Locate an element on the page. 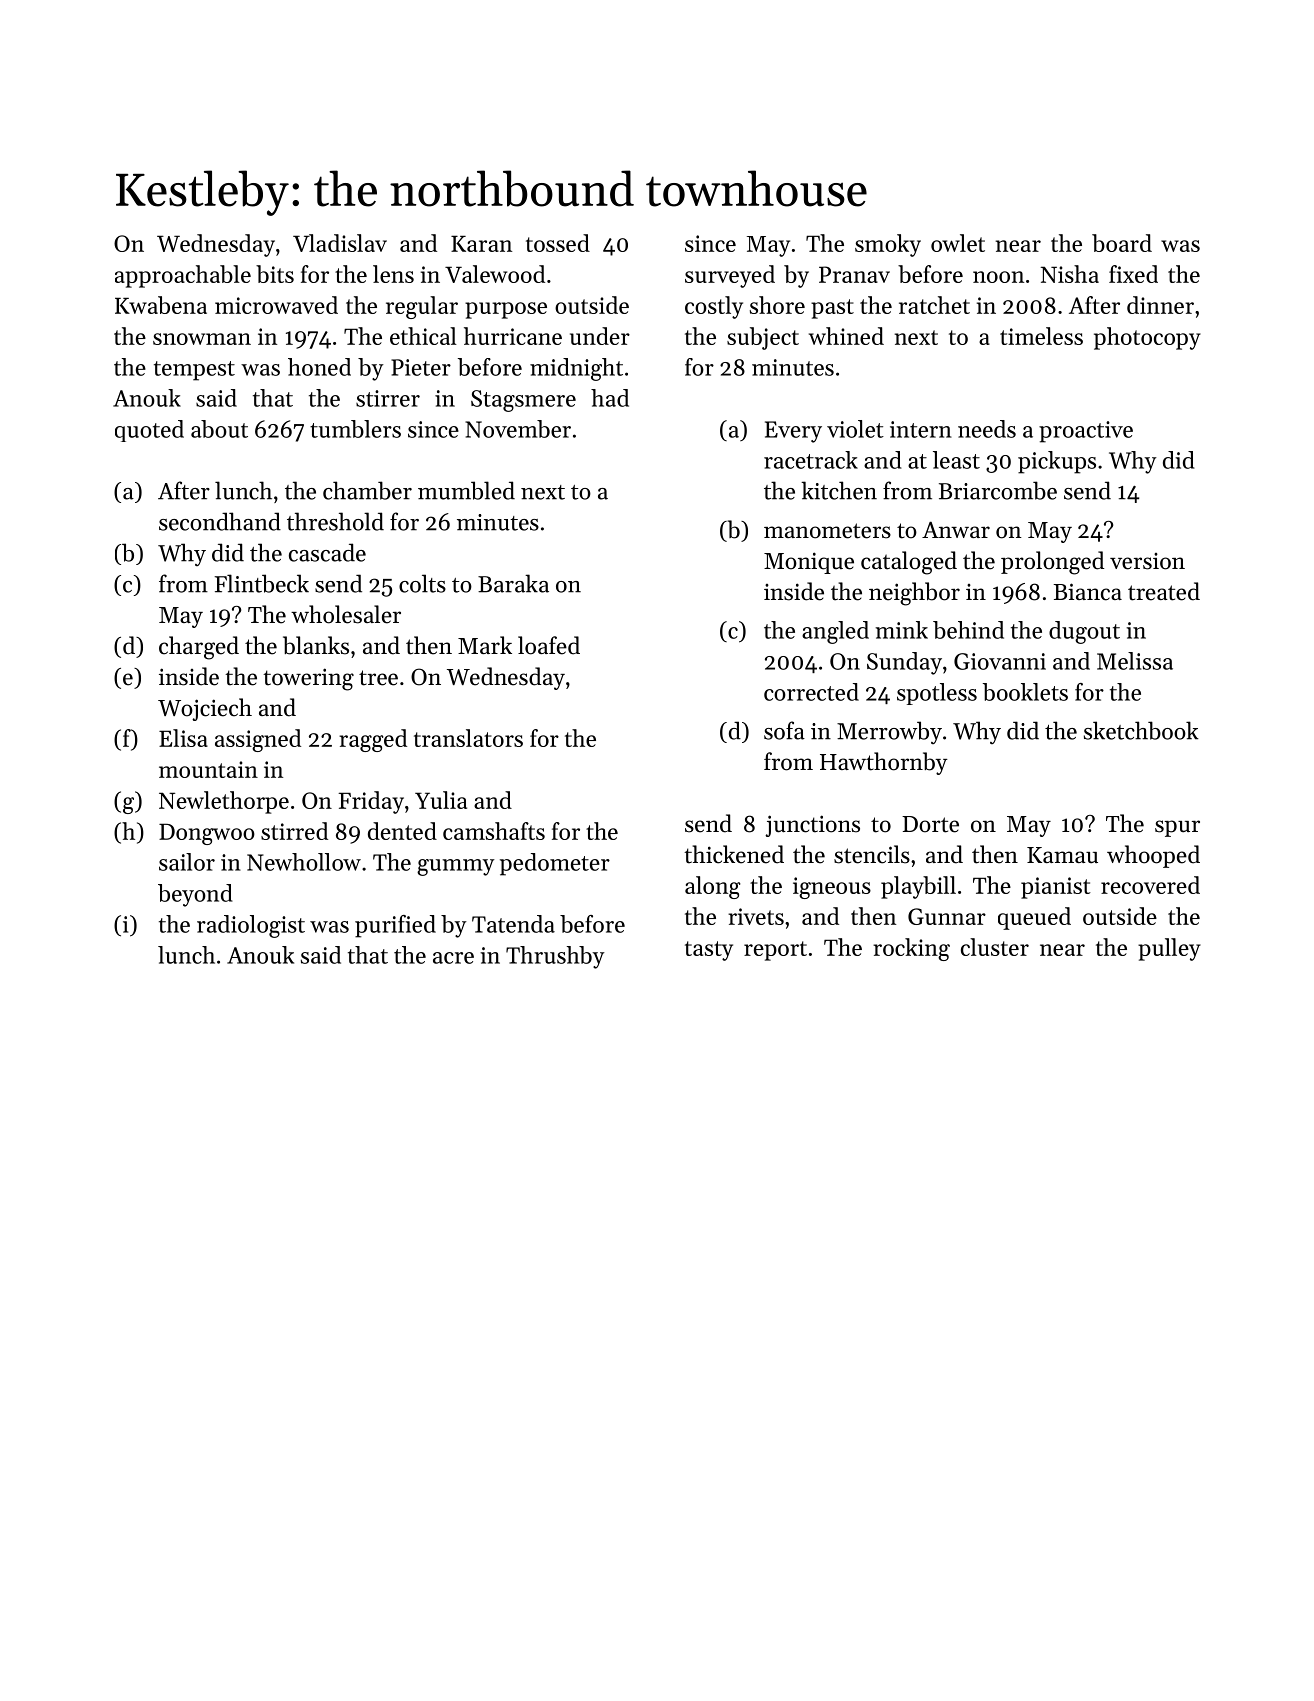 The image size is (1314, 1701). treated is located at coordinates (1164, 591).
